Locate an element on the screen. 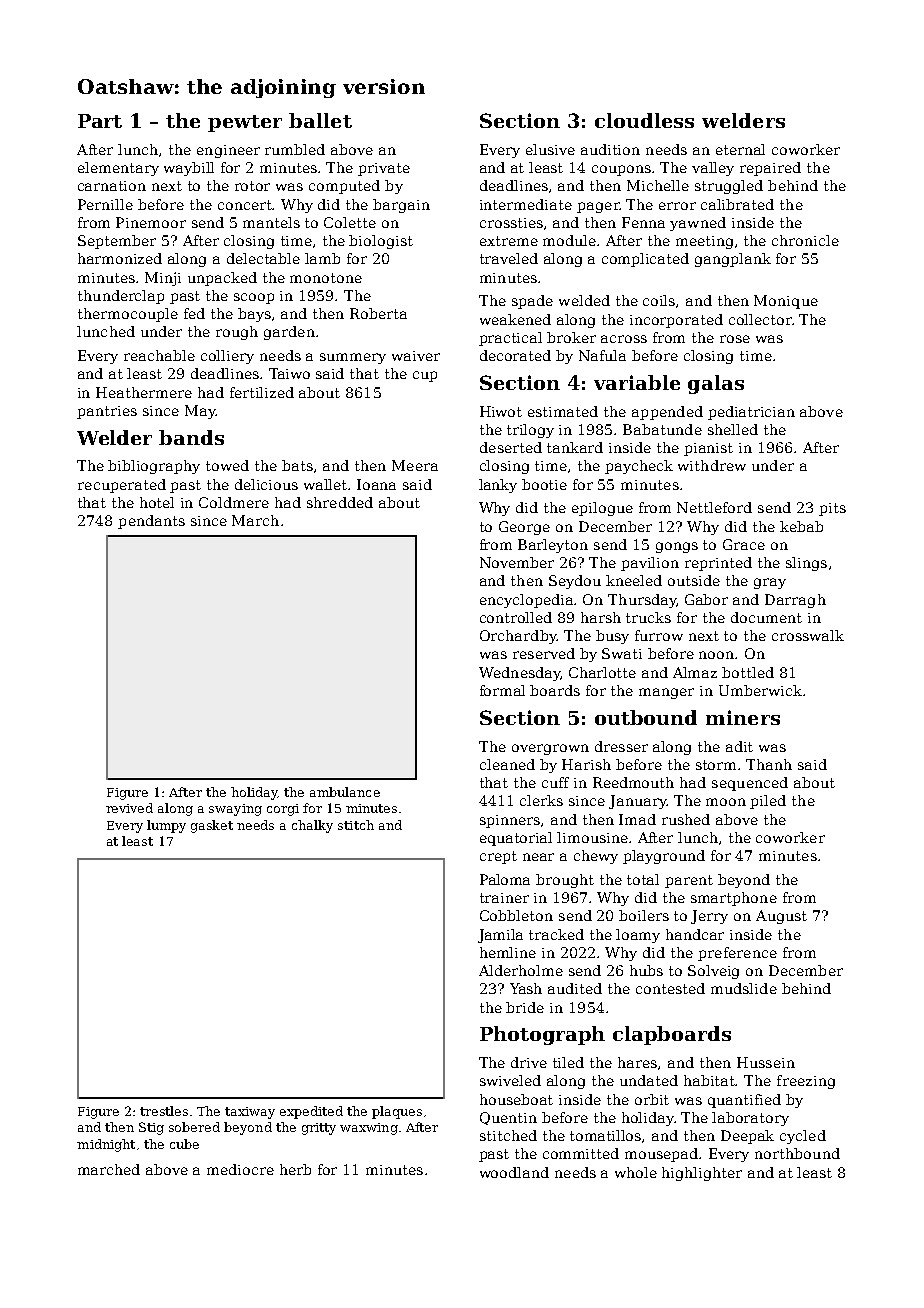 The width and height of the screenshot is (924, 1308). chronicle is located at coordinates (805, 240).
